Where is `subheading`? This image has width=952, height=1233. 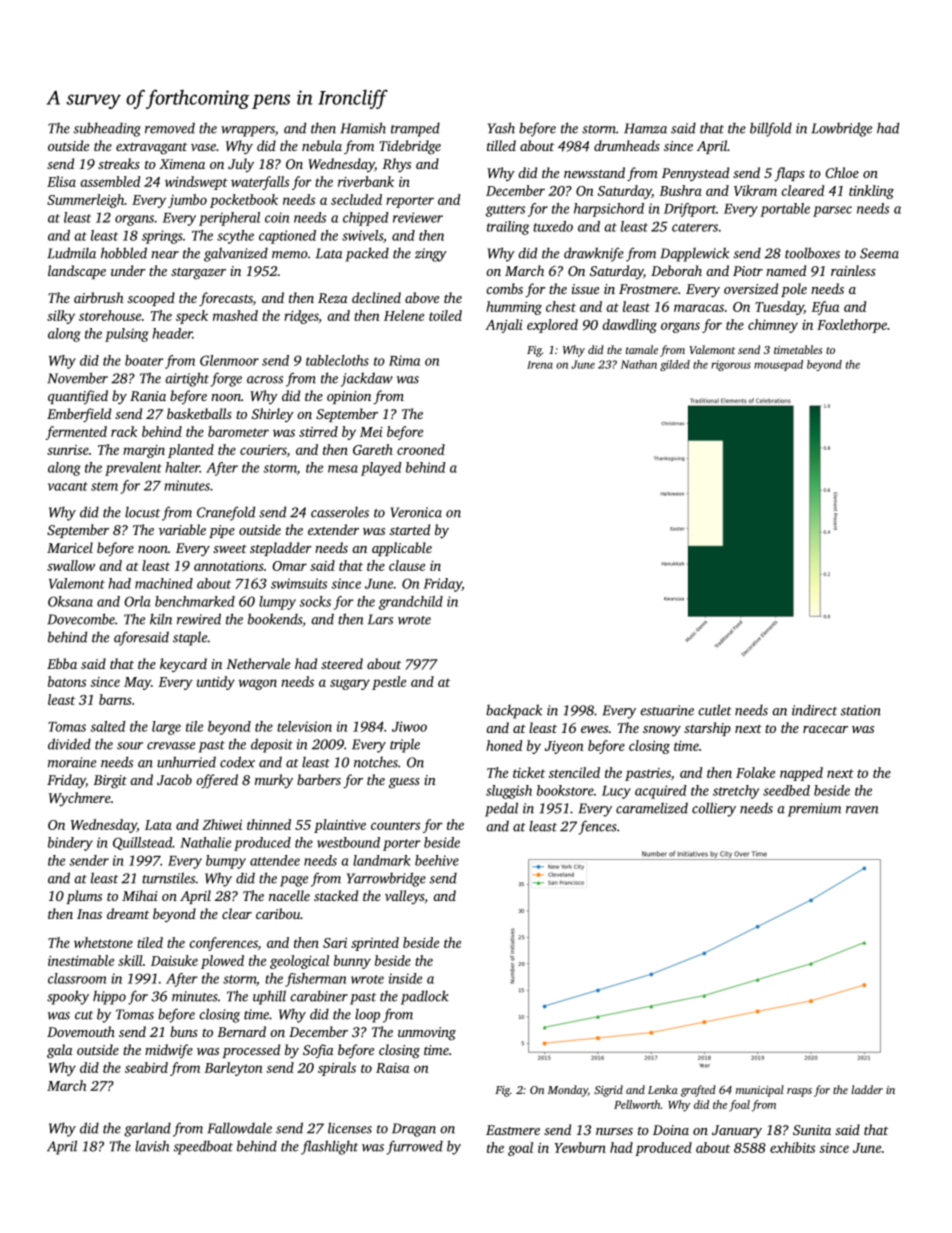
subheading is located at coordinates (107, 129).
